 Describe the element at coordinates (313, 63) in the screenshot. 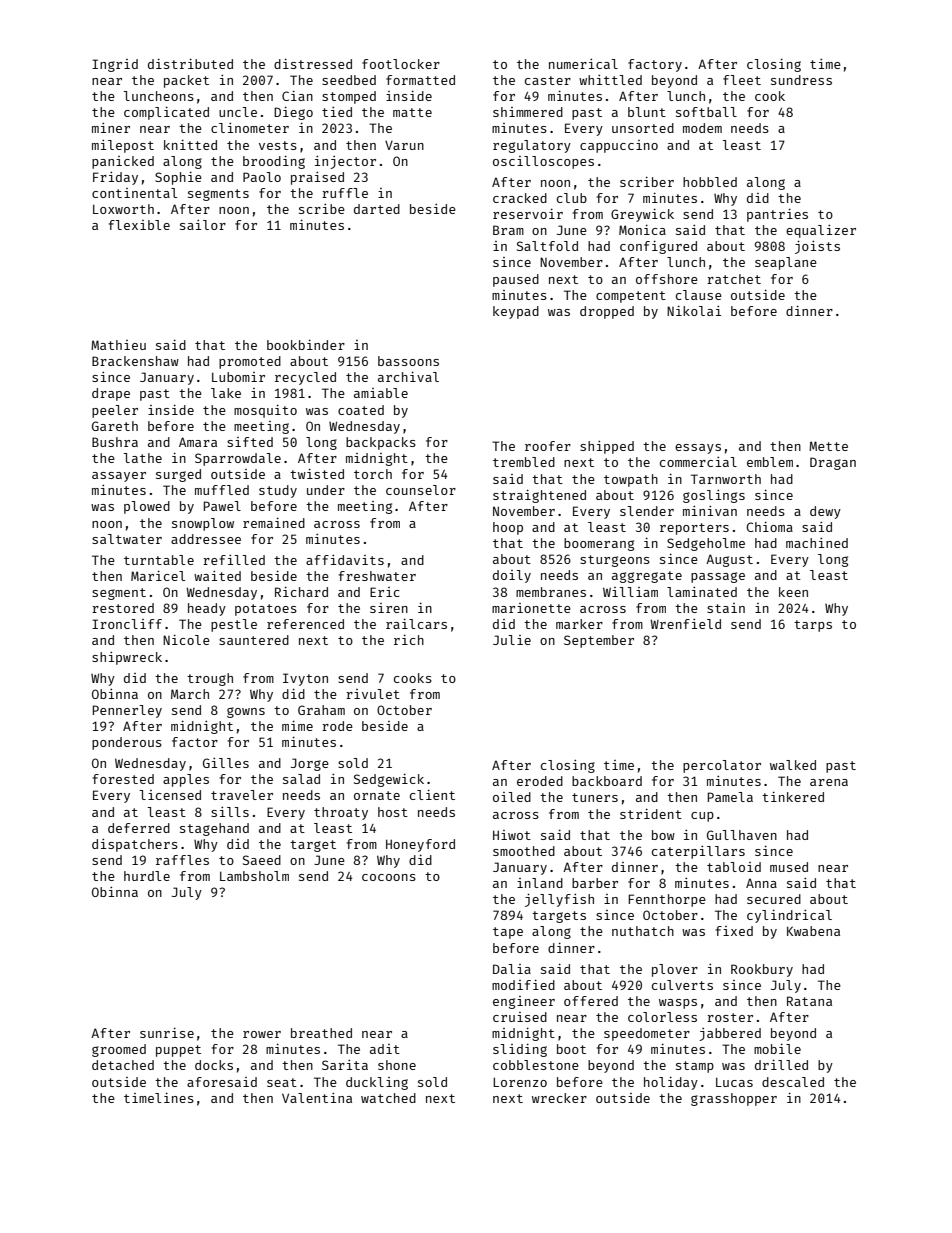

I see `distressed` at that location.
